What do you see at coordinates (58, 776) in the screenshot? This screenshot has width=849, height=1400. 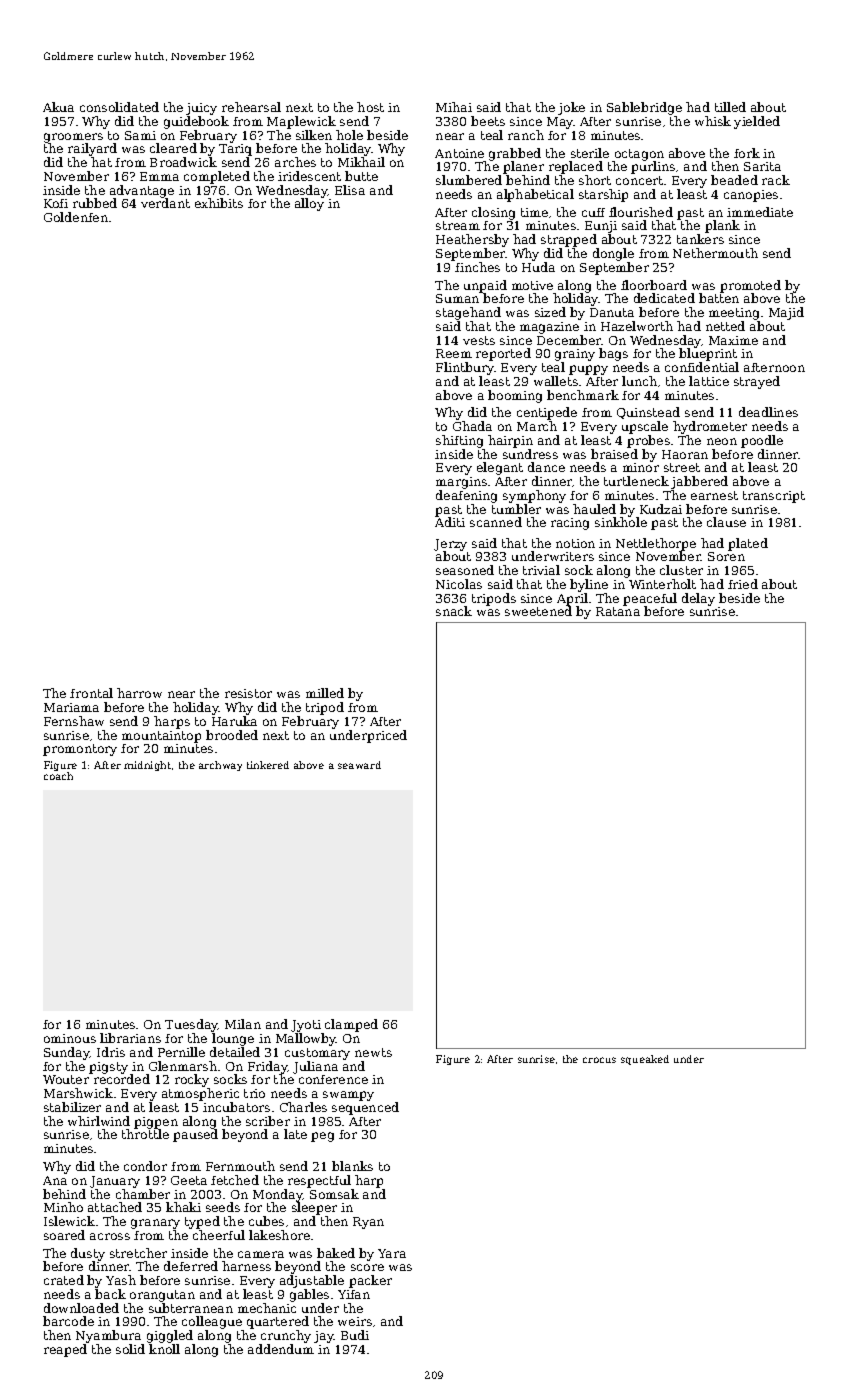 I see `coach` at bounding box center [58, 776].
